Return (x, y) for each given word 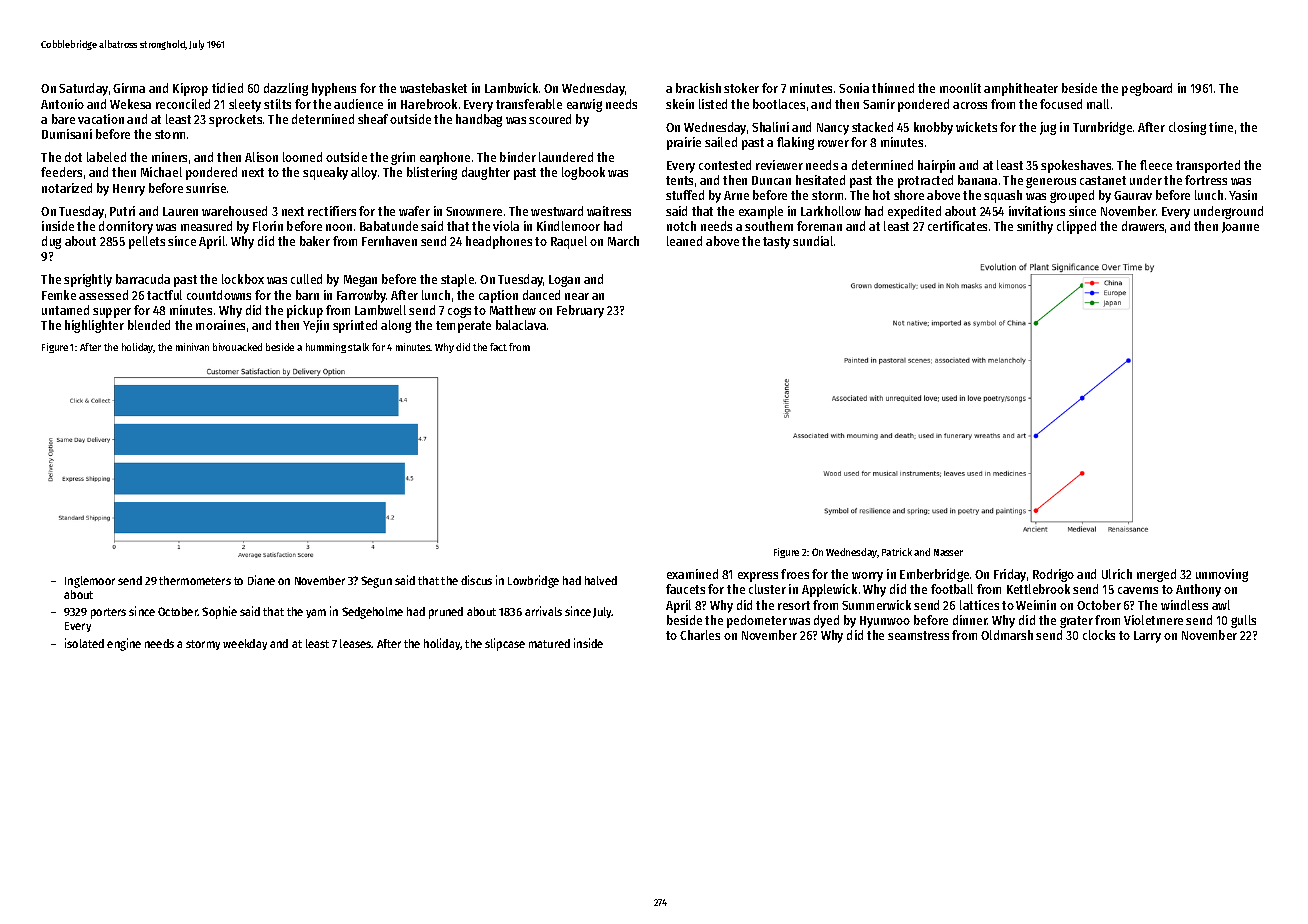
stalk (358, 347)
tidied (227, 88)
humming (326, 348)
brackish (698, 88)
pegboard (1147, 89)
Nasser (948, 552)
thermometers (195, 580)
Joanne (1240, 227)
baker (315, 241)
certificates (957, 226)
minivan (192, 347)
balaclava (521, 325)
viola (506, 226)
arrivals (543, 611)
